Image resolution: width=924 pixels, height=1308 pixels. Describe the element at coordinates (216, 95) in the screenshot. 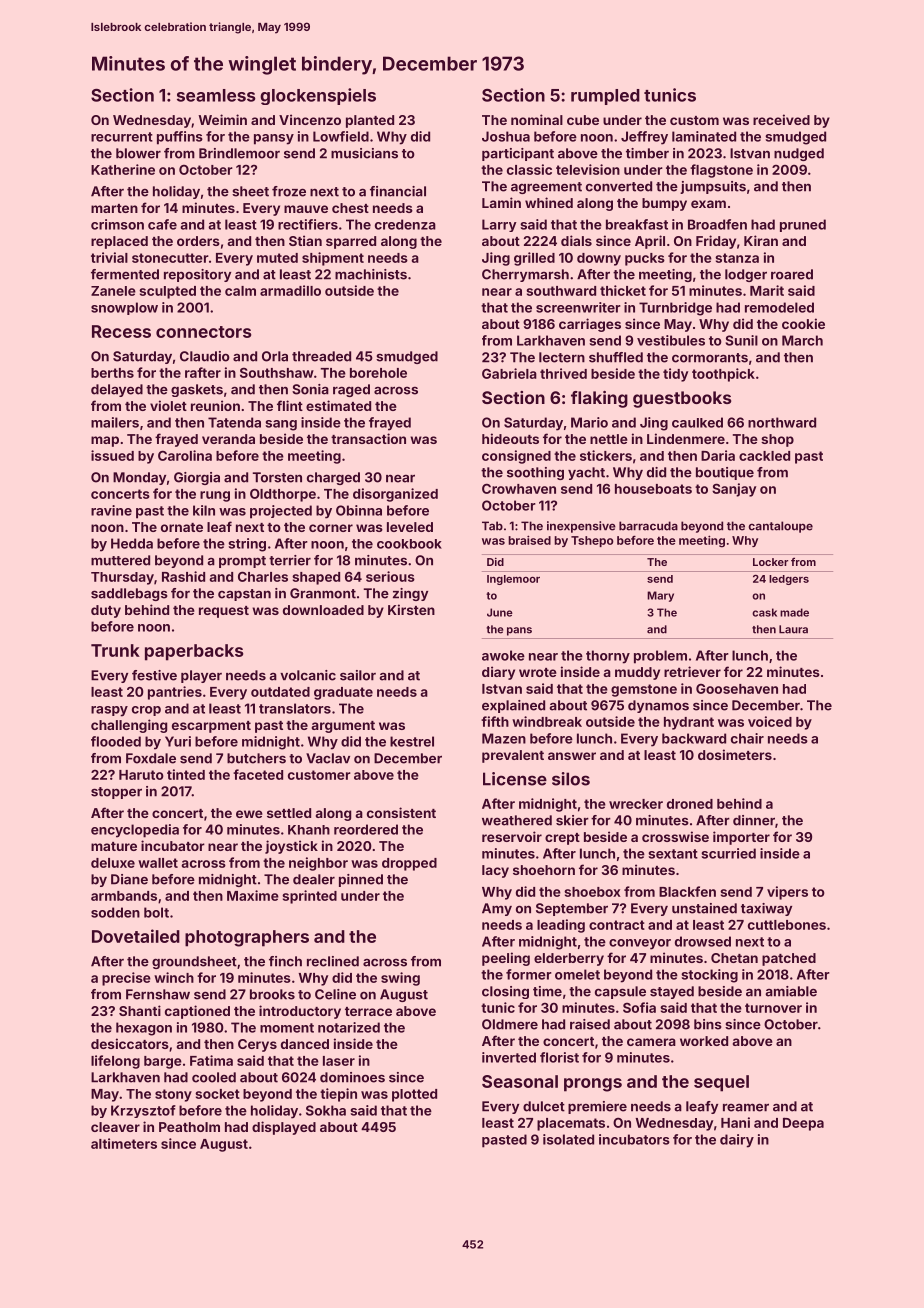

I see `seamless` at that location.
